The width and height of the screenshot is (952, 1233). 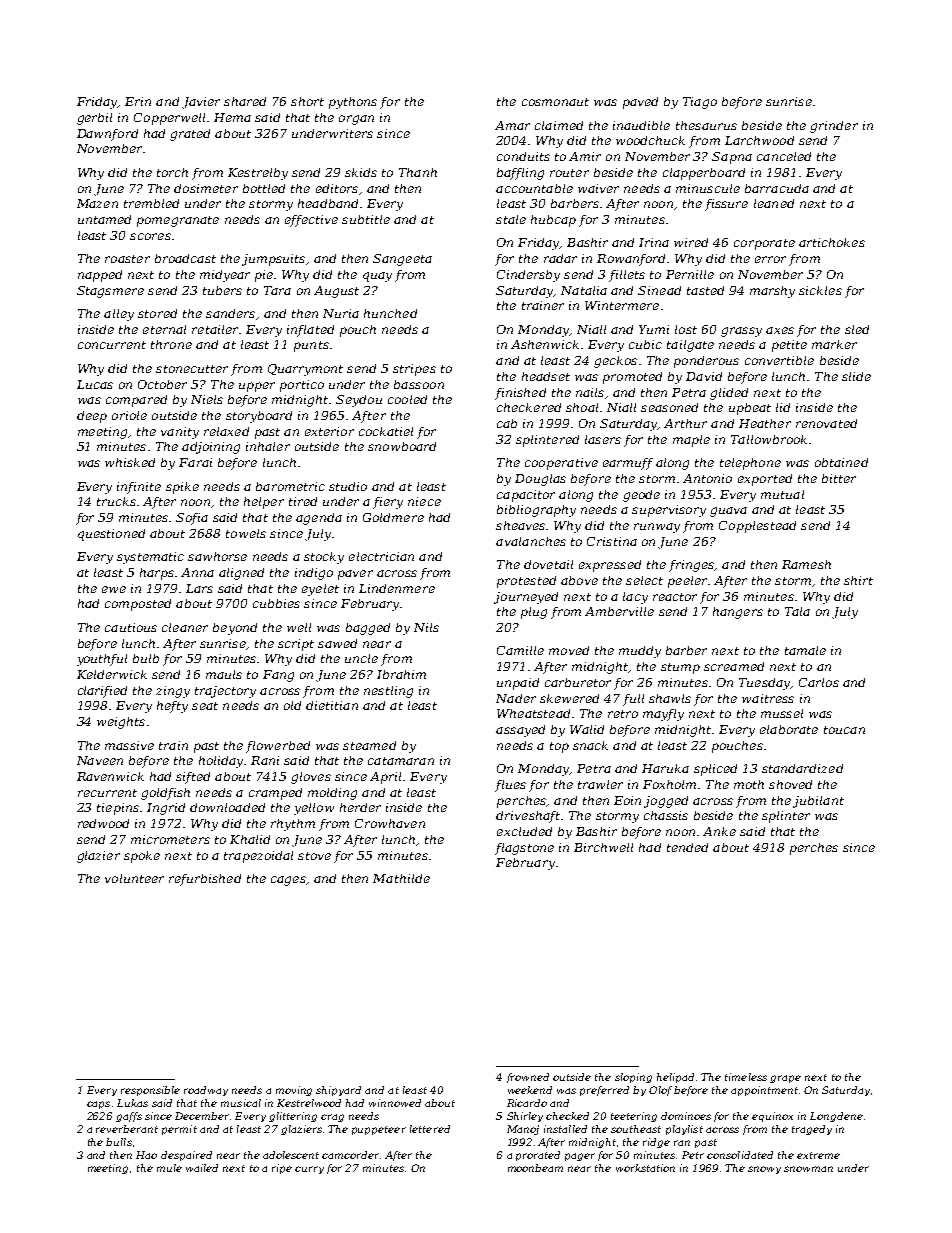 What do you see at coordinates (705, 290) in the screenshot?
I see `tasted` at bounding box center [705, 290].
